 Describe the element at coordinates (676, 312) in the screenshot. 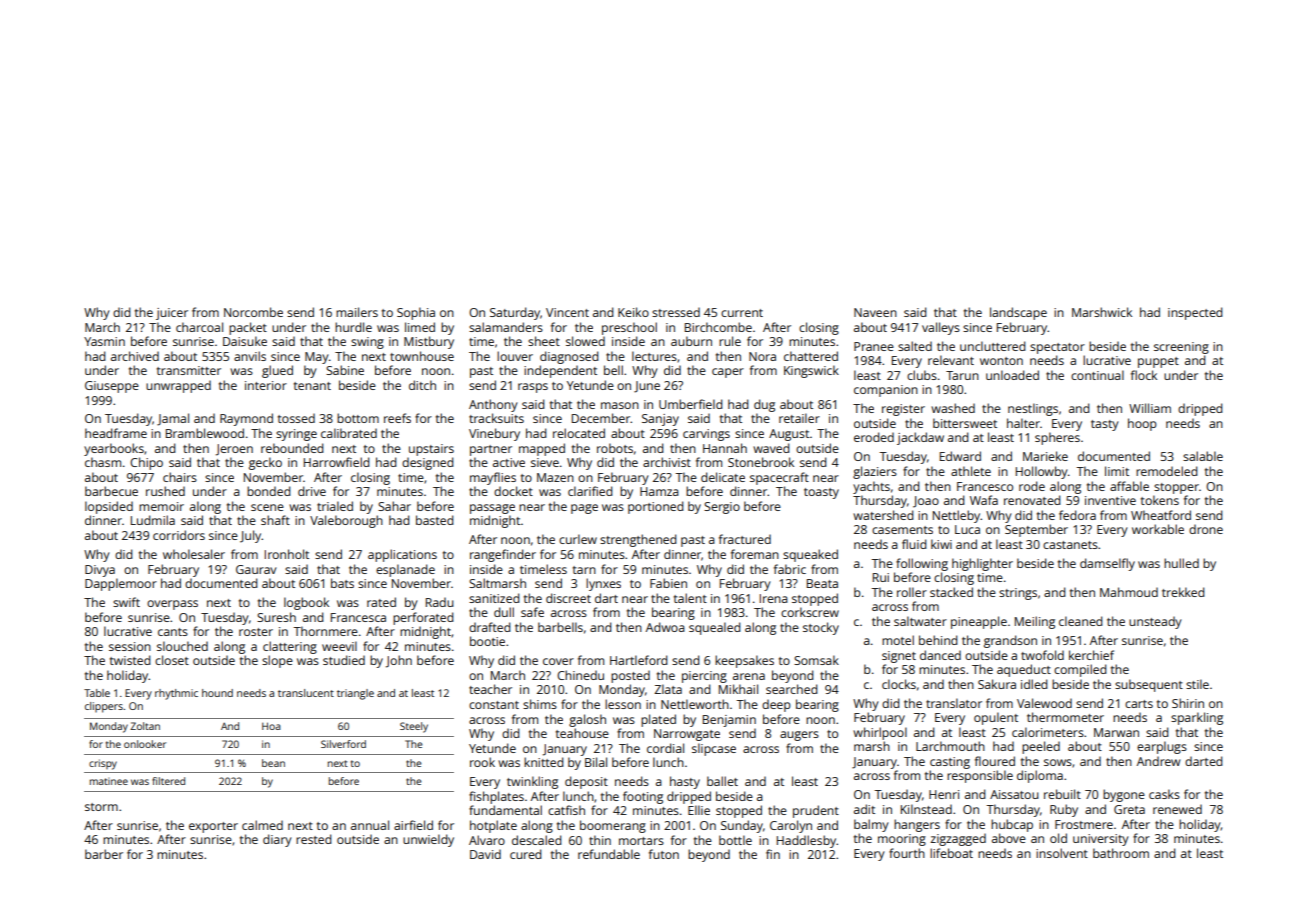

I see `stressed` at that location.
